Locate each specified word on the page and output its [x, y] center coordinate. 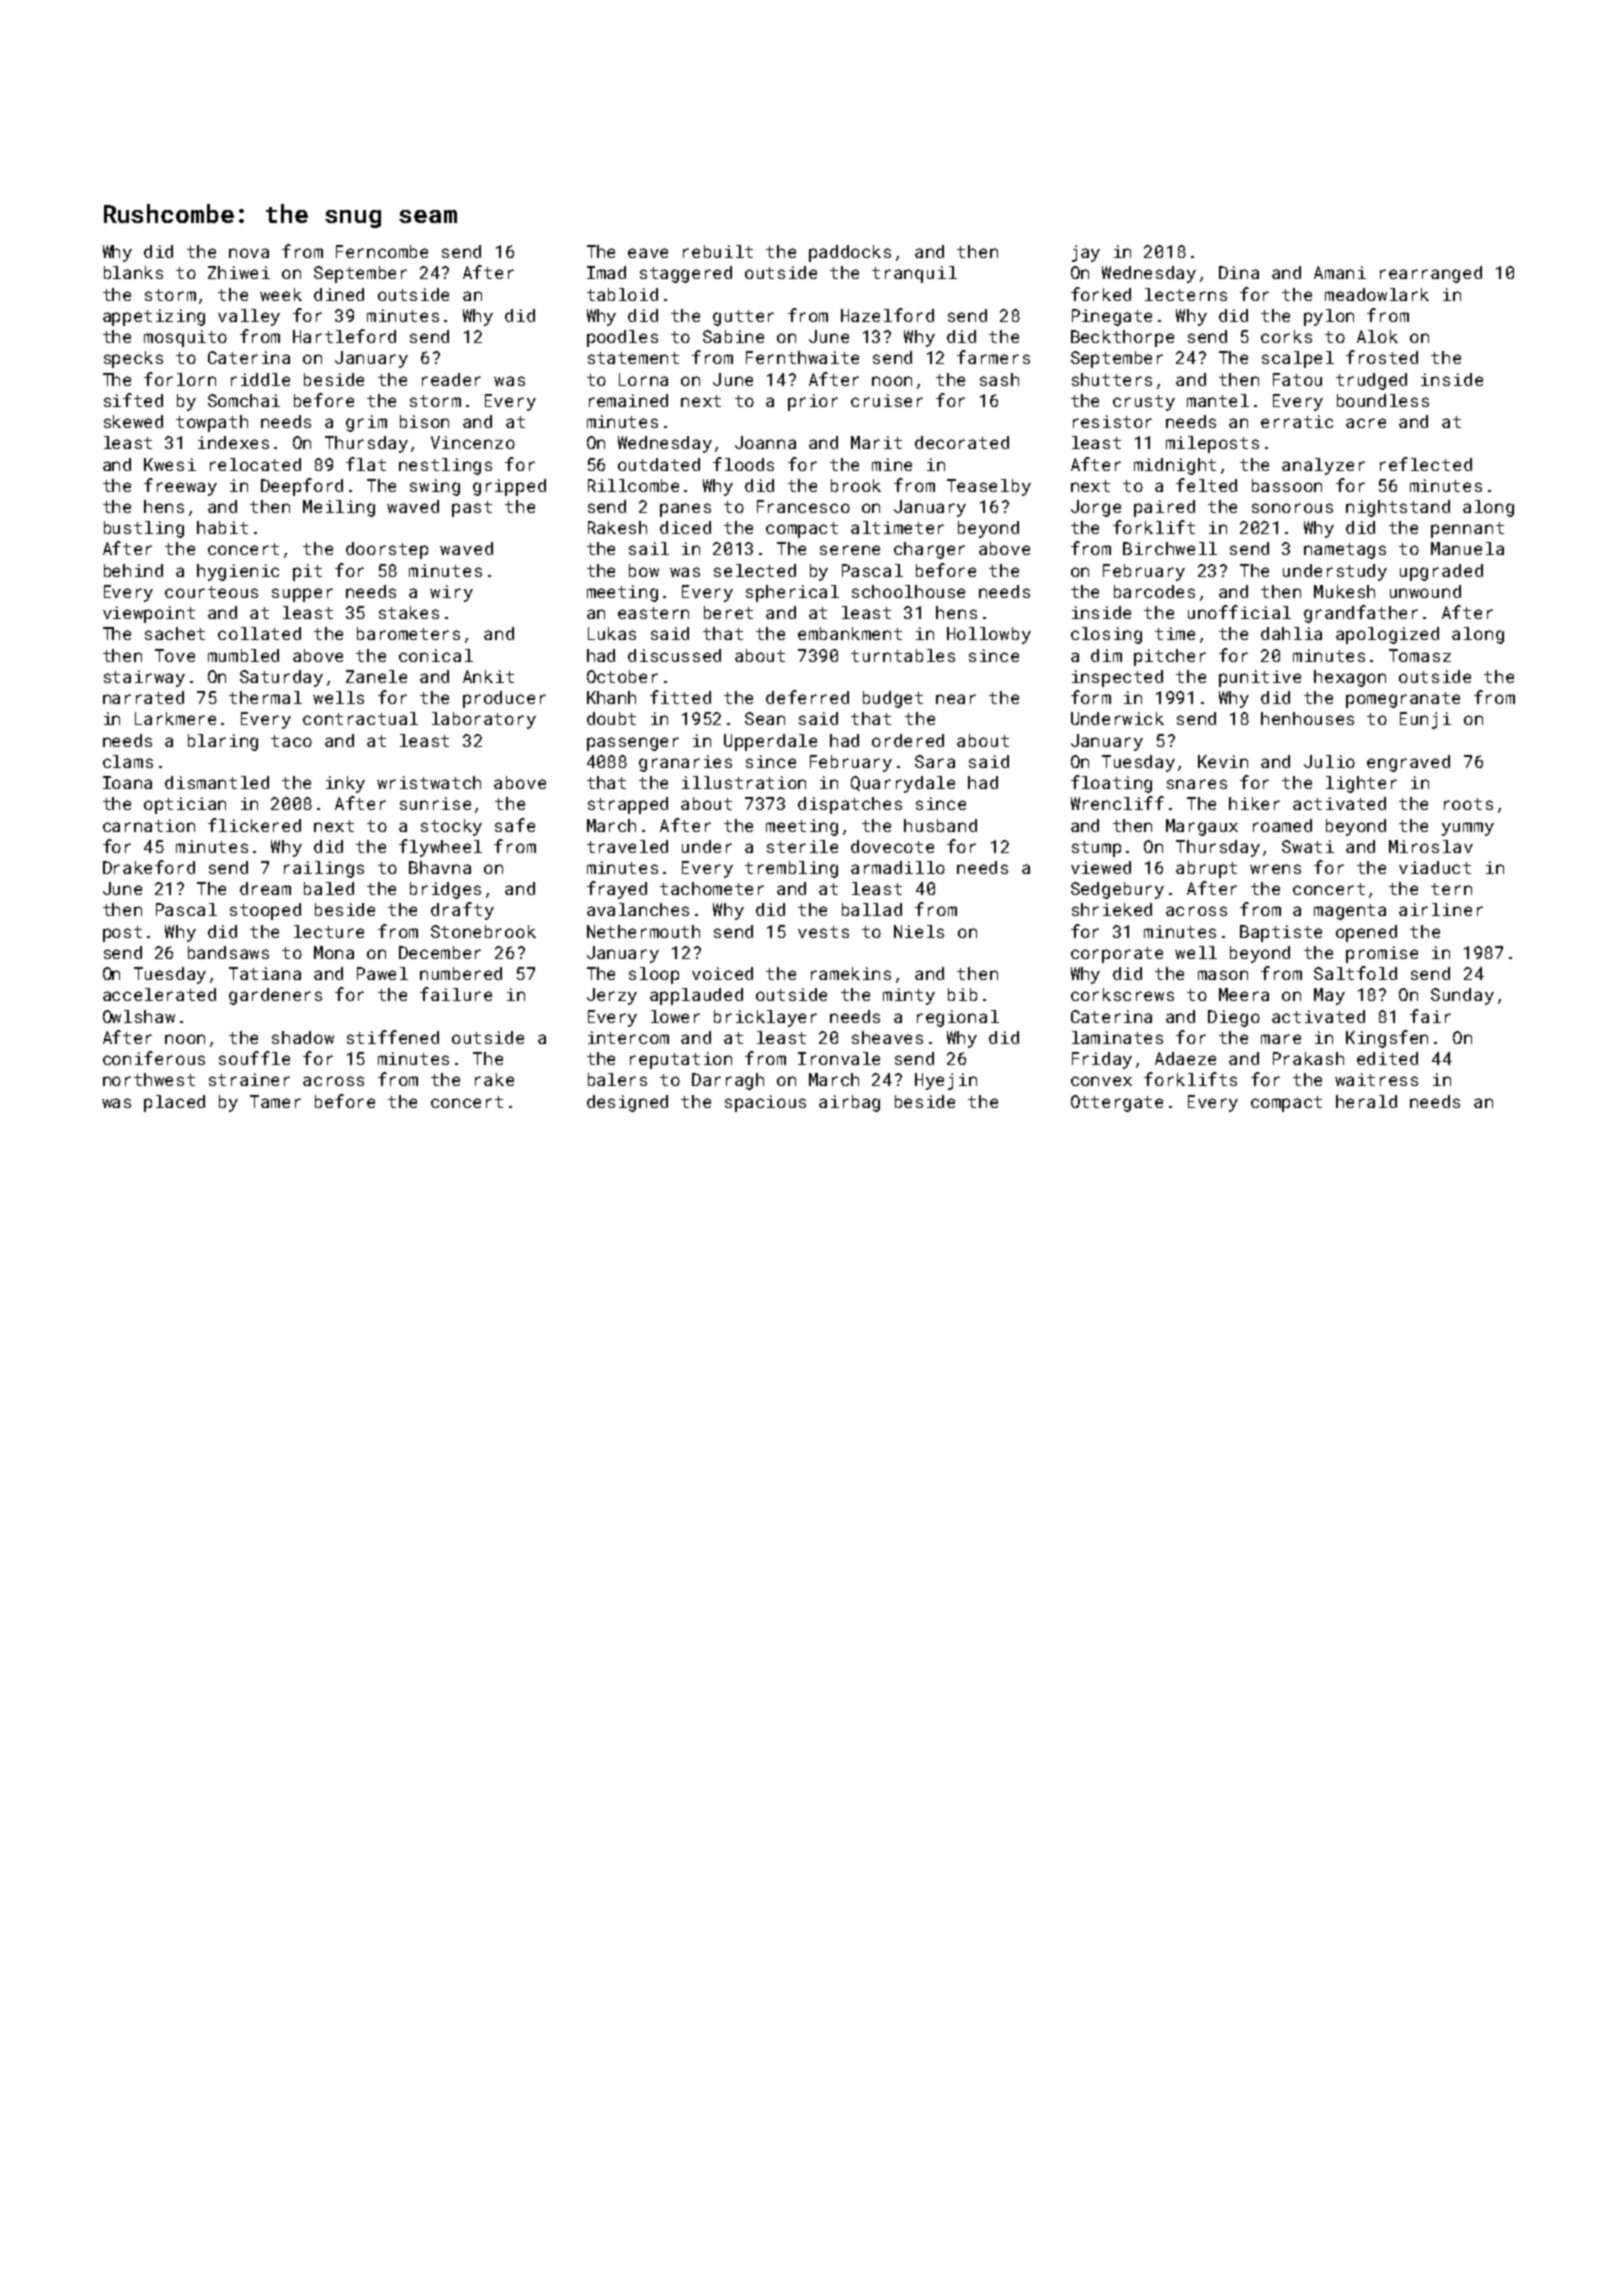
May [1329, 996]
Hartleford [344, 336]
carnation [149, 825]
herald [1366, 1101]
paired [1164, 508]
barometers [408, 633]
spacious [765, 1103]
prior [813, 402]
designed [627, 1103]
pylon [1329, 317]
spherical [792, 593]
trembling [791, 869]
